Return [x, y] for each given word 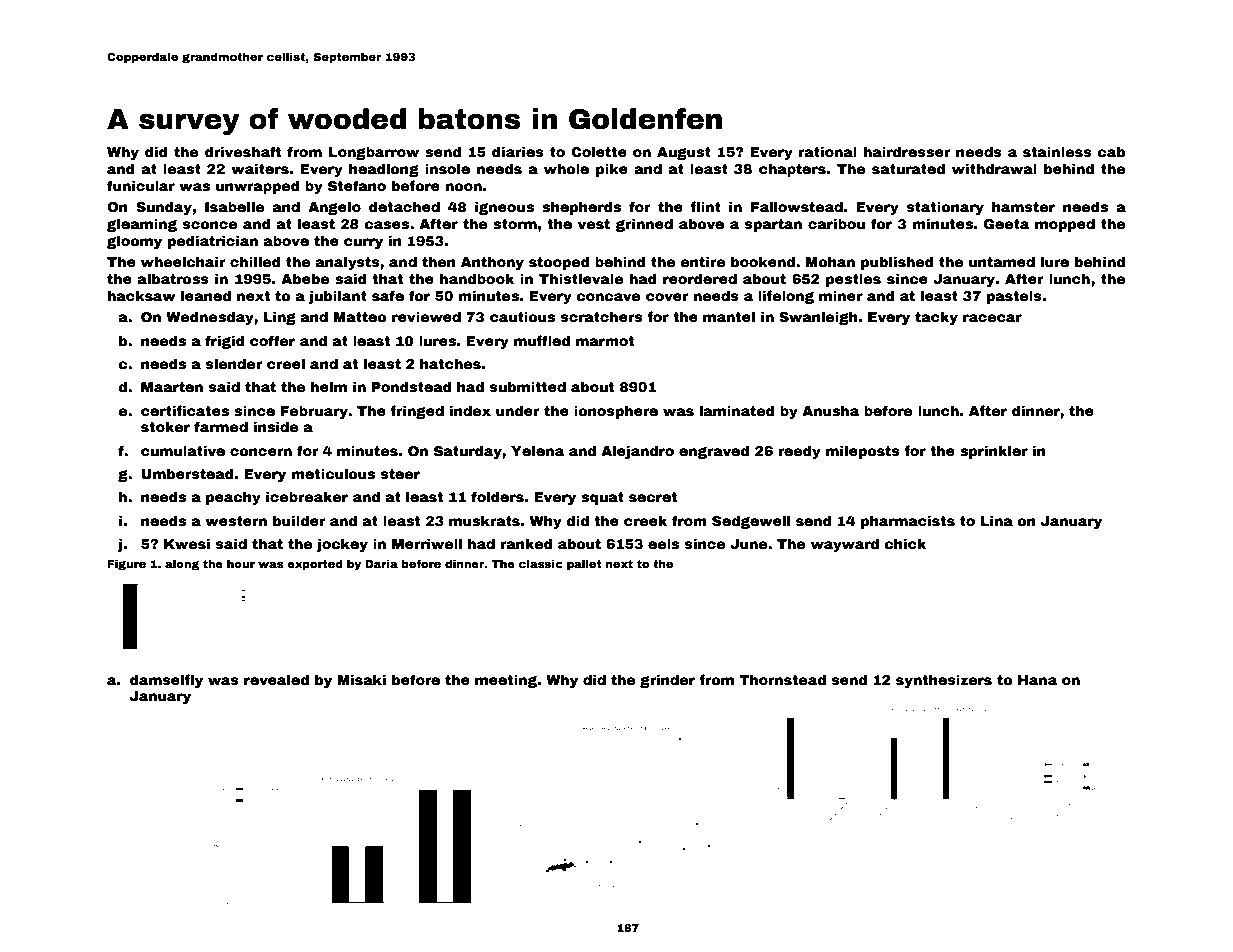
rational [828, 151]
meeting [506, 681]
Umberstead [187, 473]
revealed [276, 679]
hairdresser [907, 151]
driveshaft [243, 151]
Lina [997, 520]
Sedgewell [751, 522]
